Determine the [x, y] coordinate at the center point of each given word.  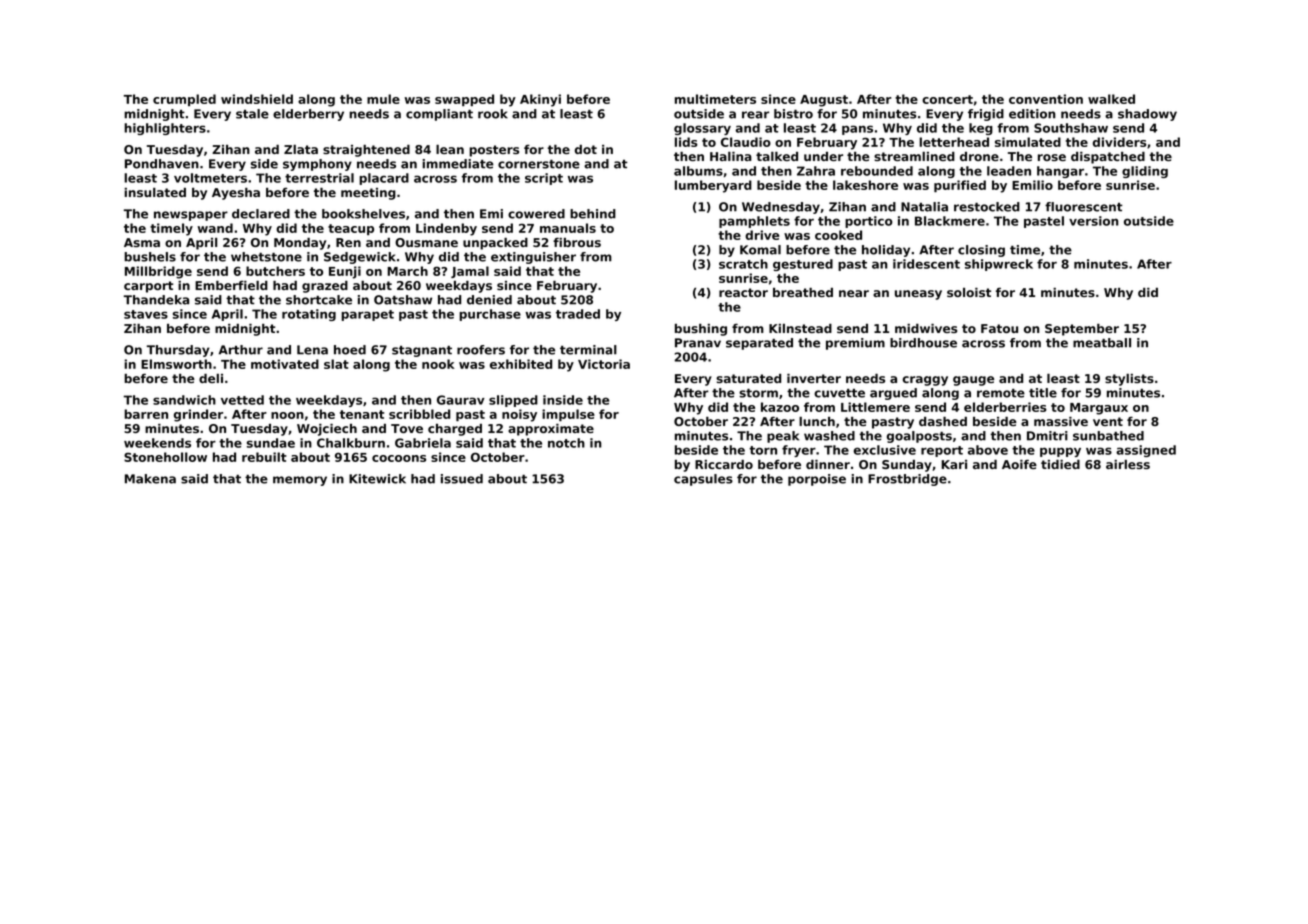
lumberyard [713, 186]
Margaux [1099, 409]
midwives [926, 328]
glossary [702, 129]
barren [146, 414]
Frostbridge [907, 480]
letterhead [954, 142]
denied [489, 300]
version [1094, 221]
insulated [155, 192]
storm [758, 393]
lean [450, 149]
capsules [703, 480]
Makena [150, 479]
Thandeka [156, 300]
